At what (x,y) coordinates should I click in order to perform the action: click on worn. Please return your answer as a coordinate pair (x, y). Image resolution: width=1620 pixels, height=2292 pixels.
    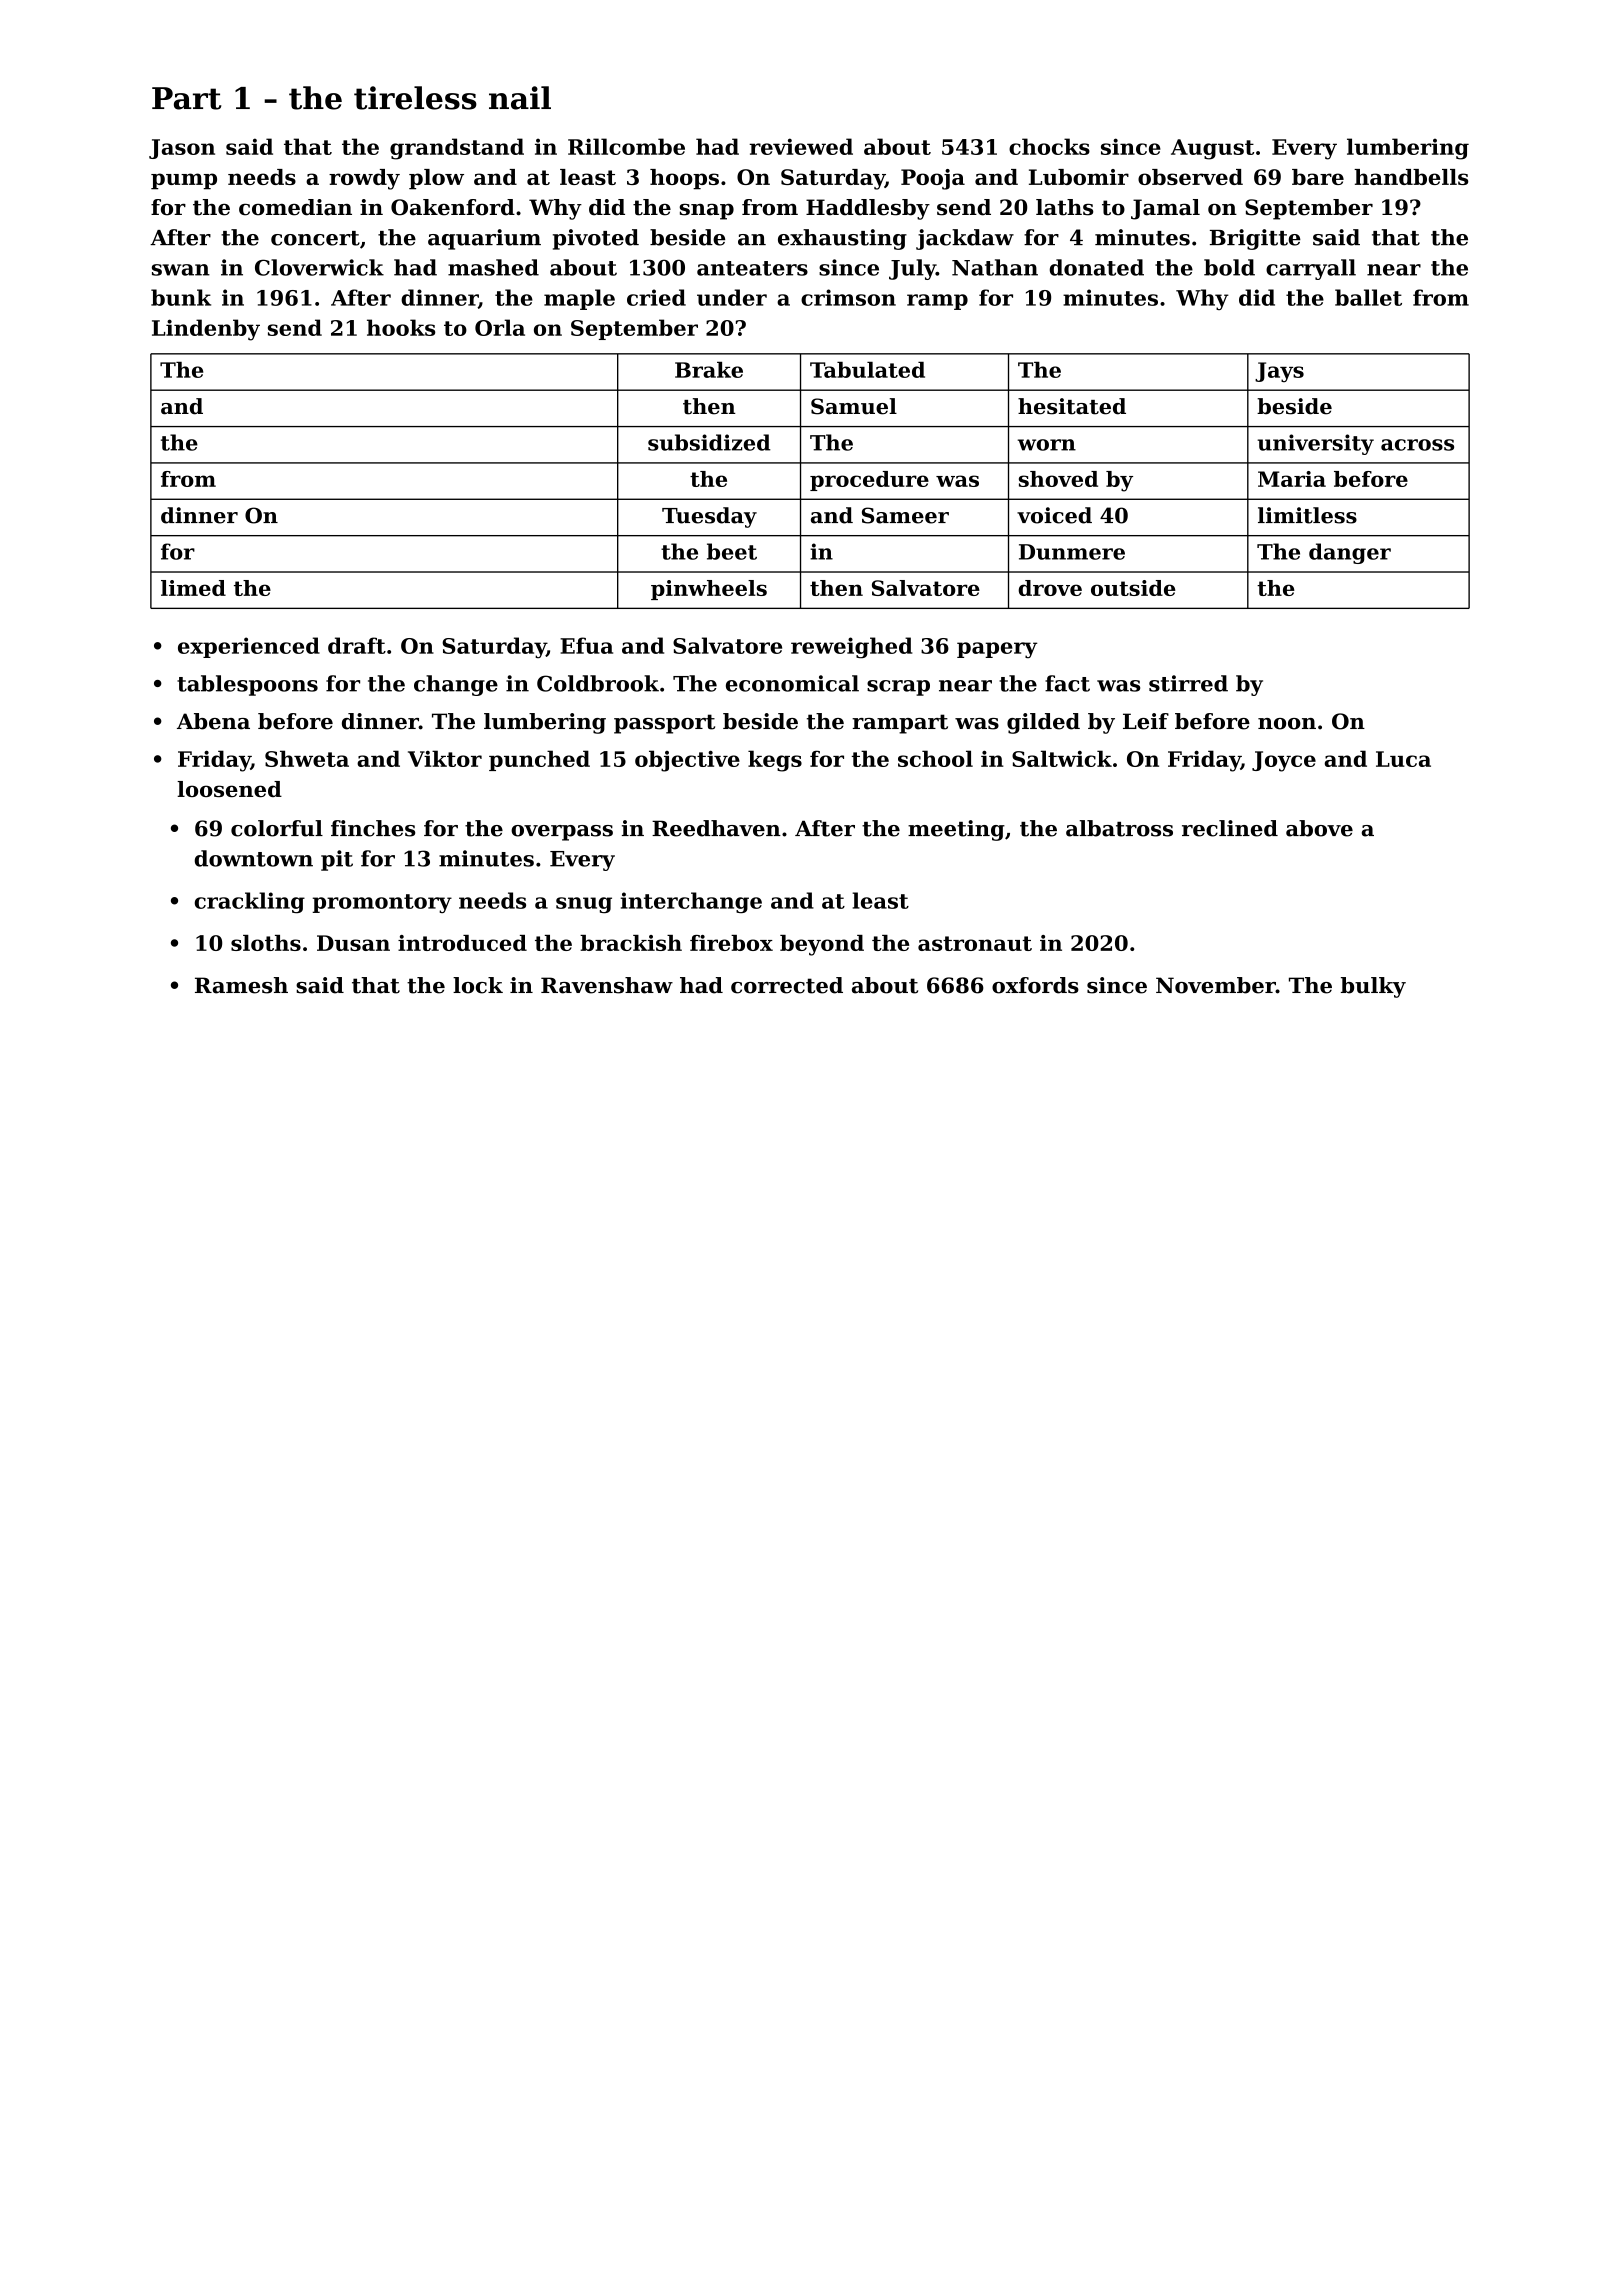
    Looking at the image, I should click on (1047, 445).
